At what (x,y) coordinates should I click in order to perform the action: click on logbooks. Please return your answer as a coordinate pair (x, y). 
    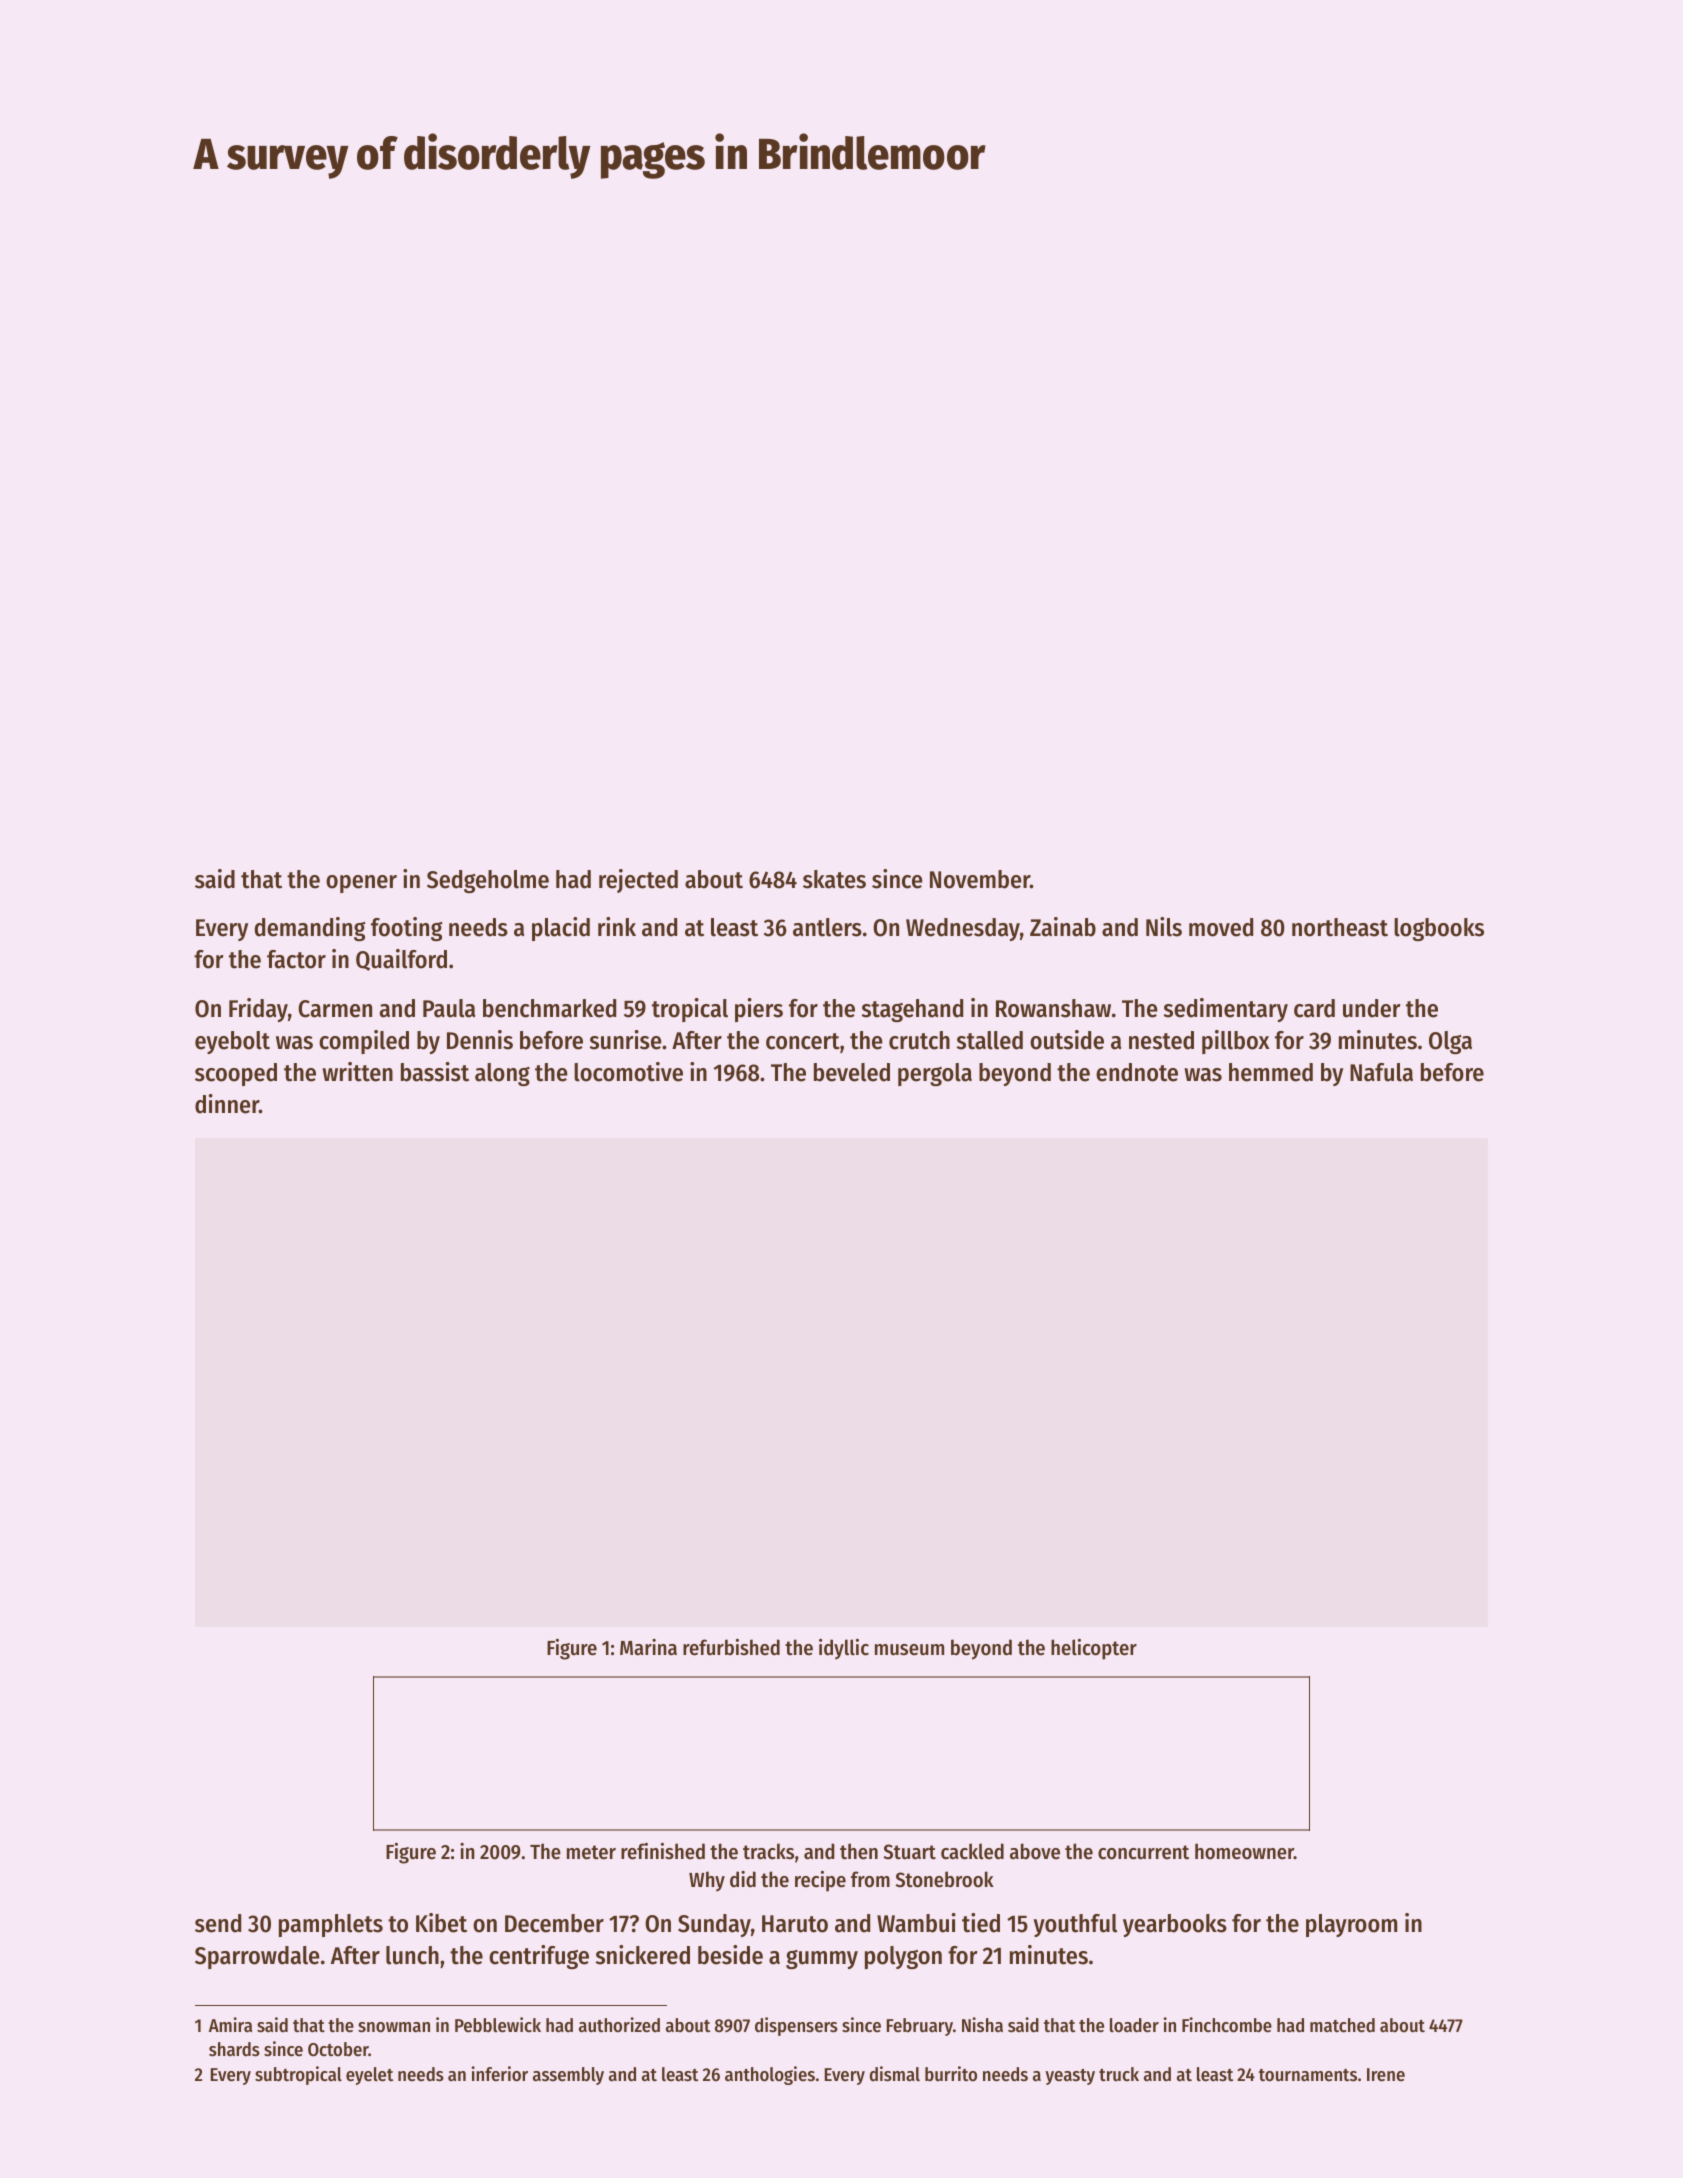
    Looking at the image, I should click on (1439, 929).
